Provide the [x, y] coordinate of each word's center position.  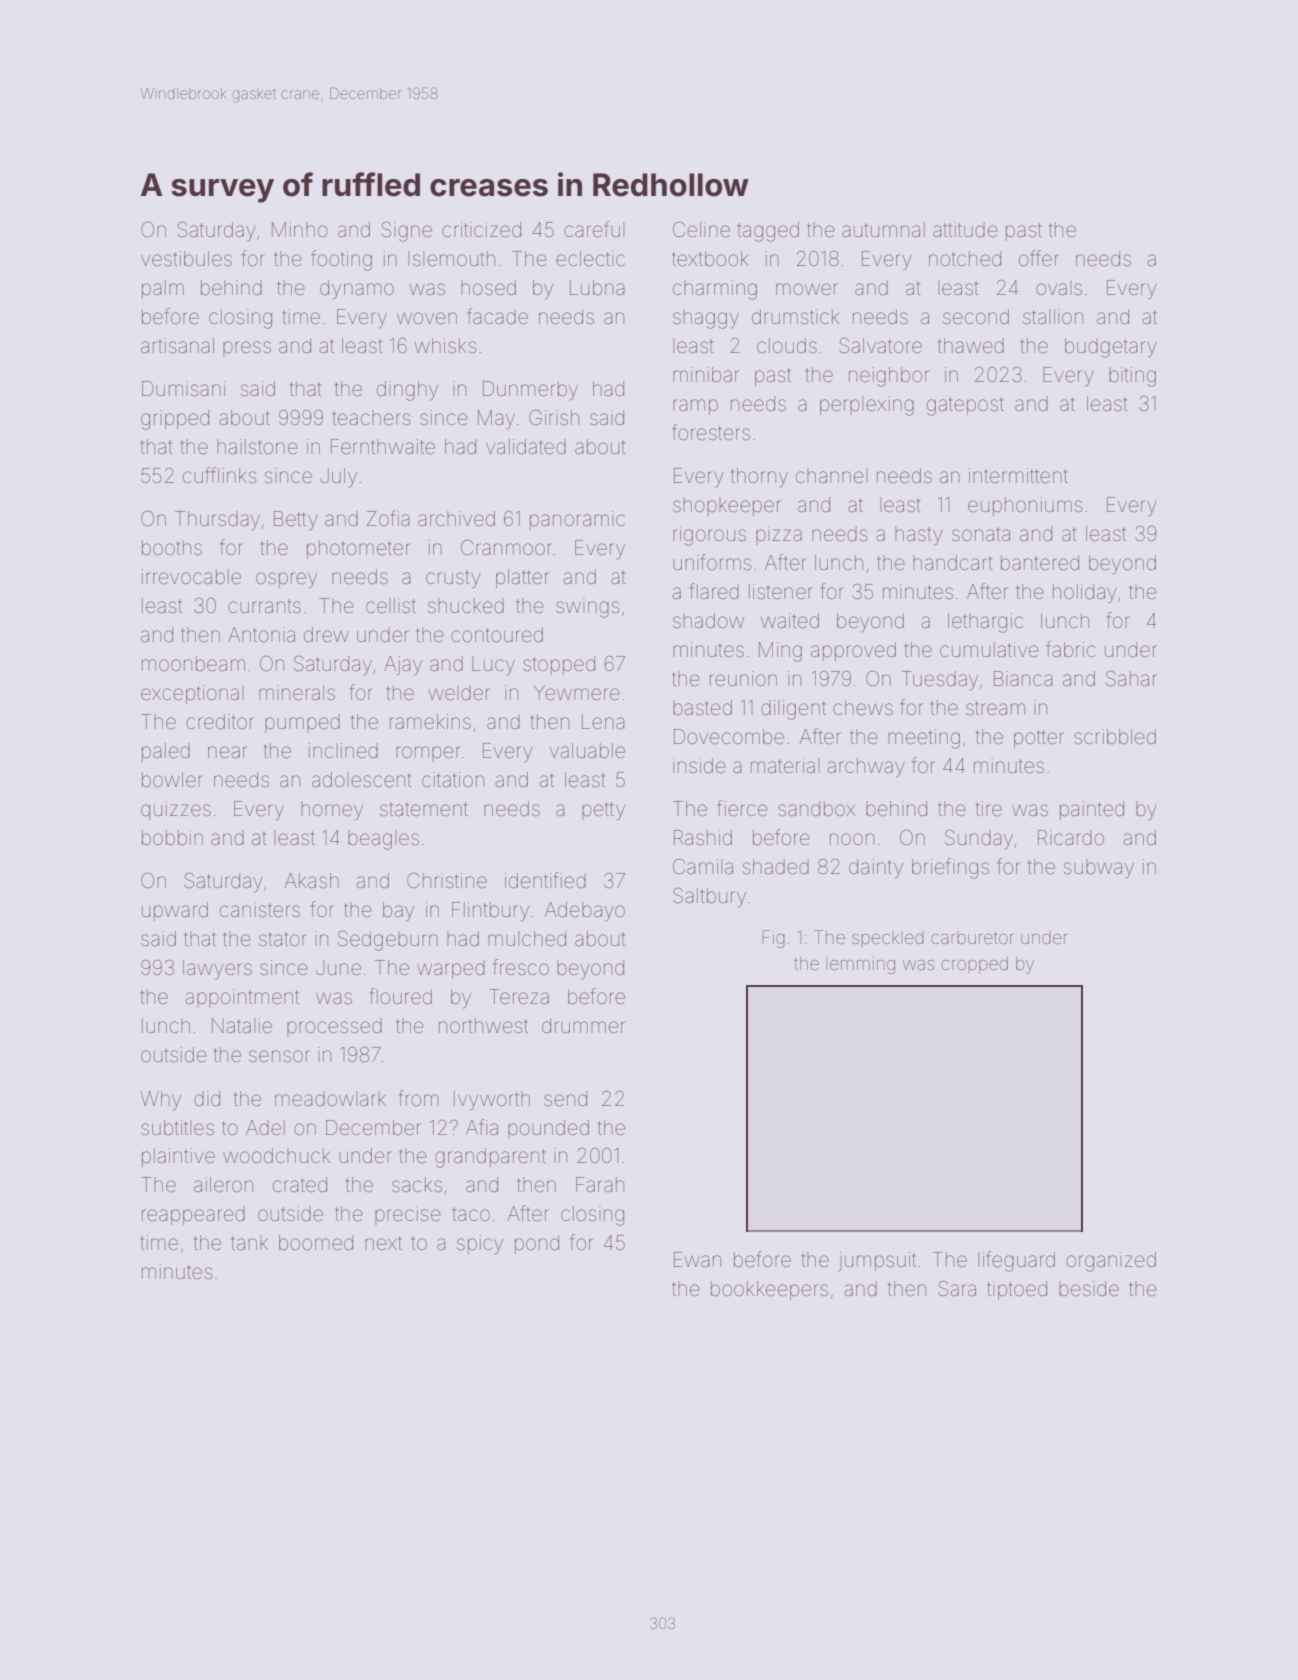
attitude [965, 229]
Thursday [217, 521]
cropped [975, 965]
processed [334, 1027]
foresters [711, 432]
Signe [407, 231]
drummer [583, 1025]
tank [249, 1242]
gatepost [965, 406]
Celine [701, 229]
